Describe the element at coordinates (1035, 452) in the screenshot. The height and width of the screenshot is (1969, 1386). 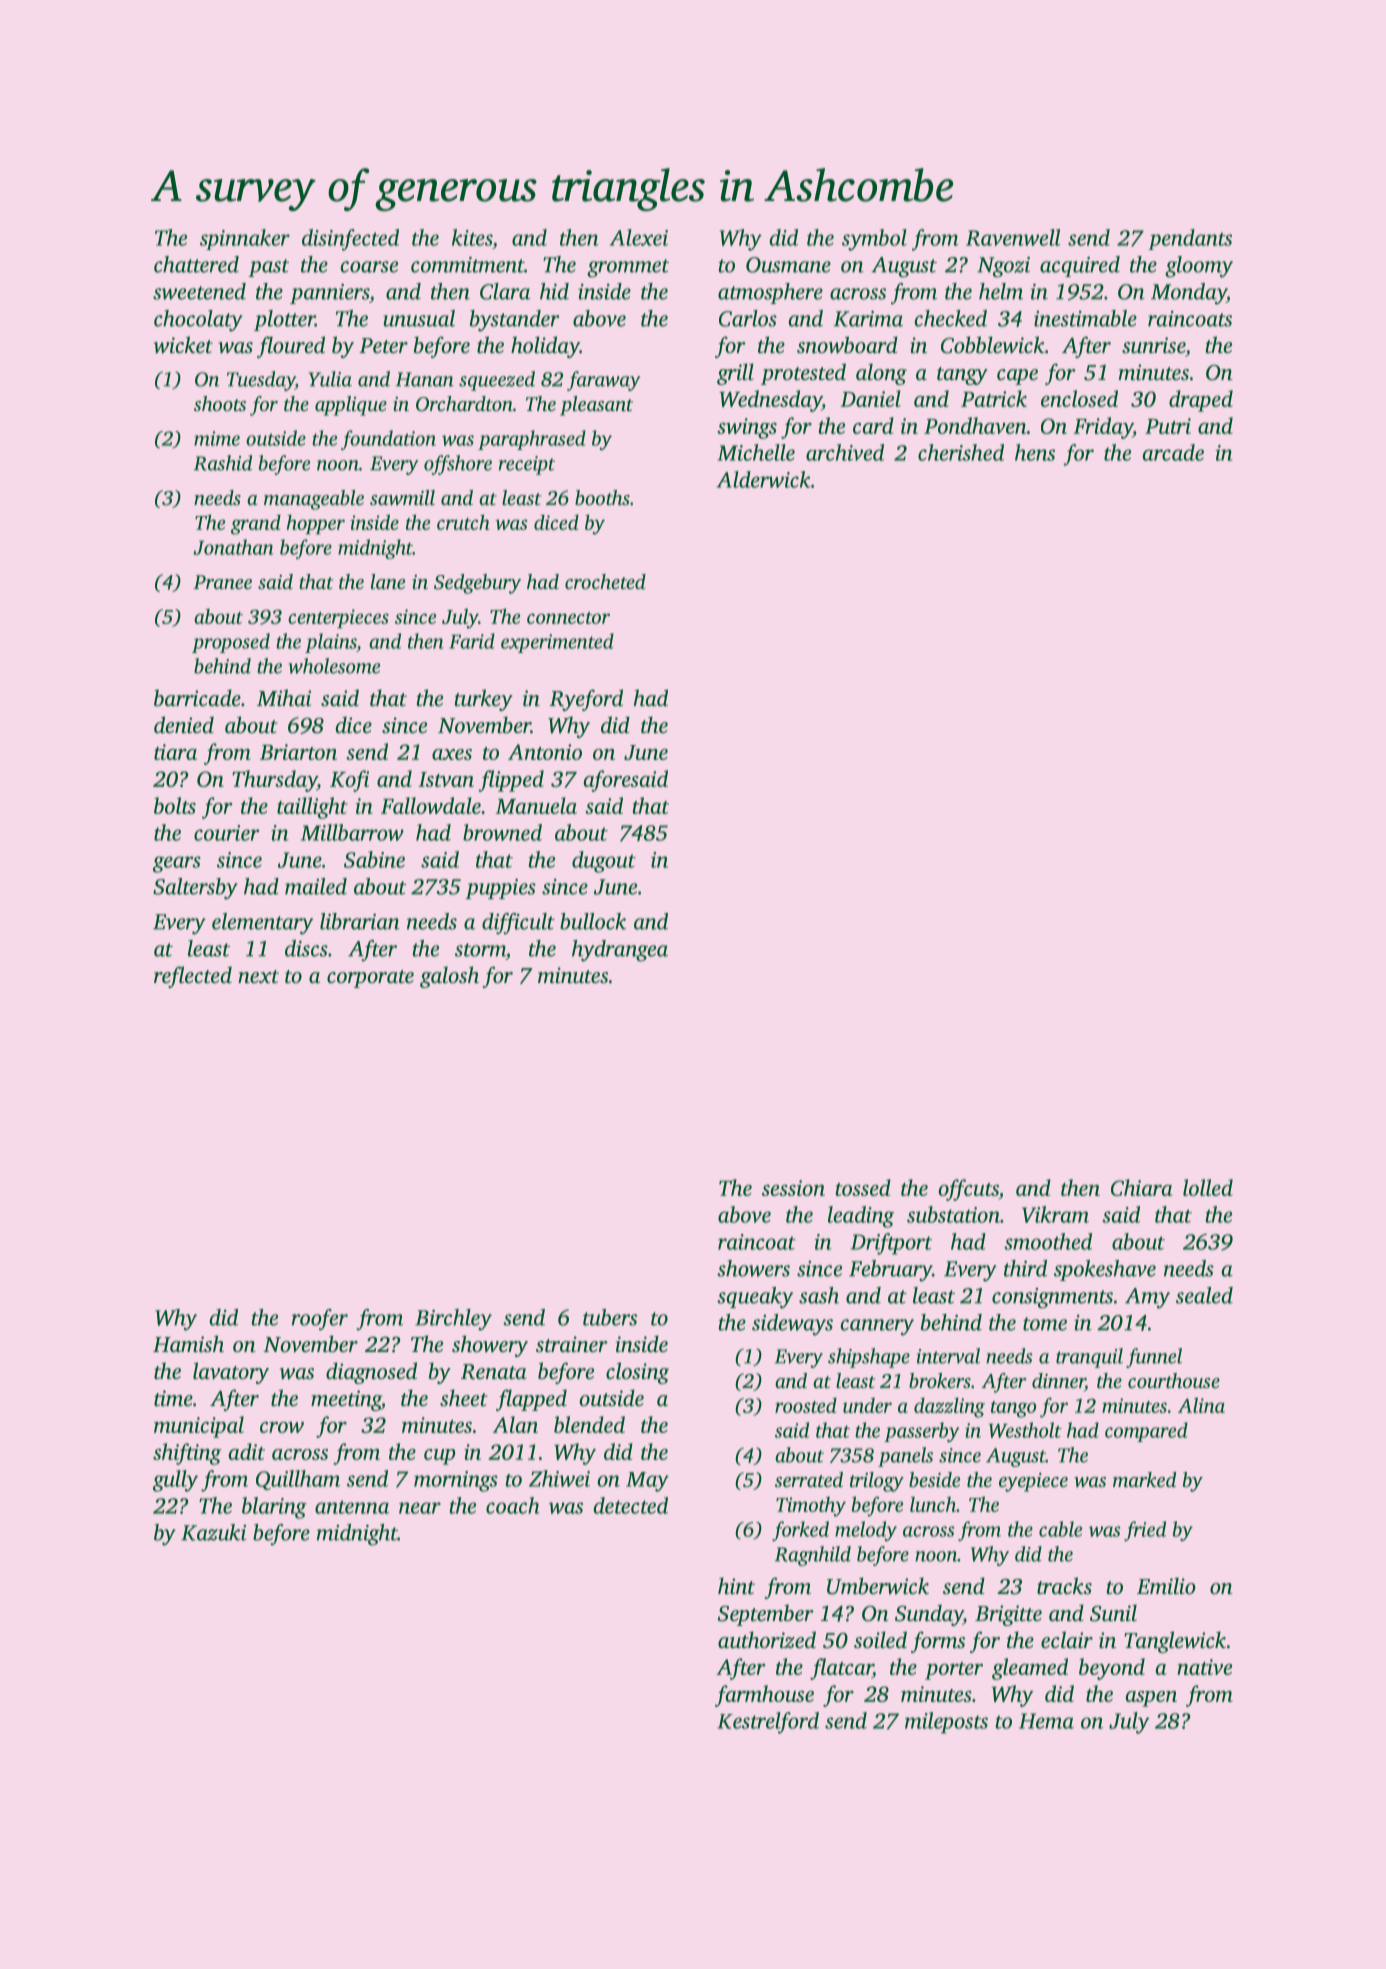
I see `hens` at that location.
